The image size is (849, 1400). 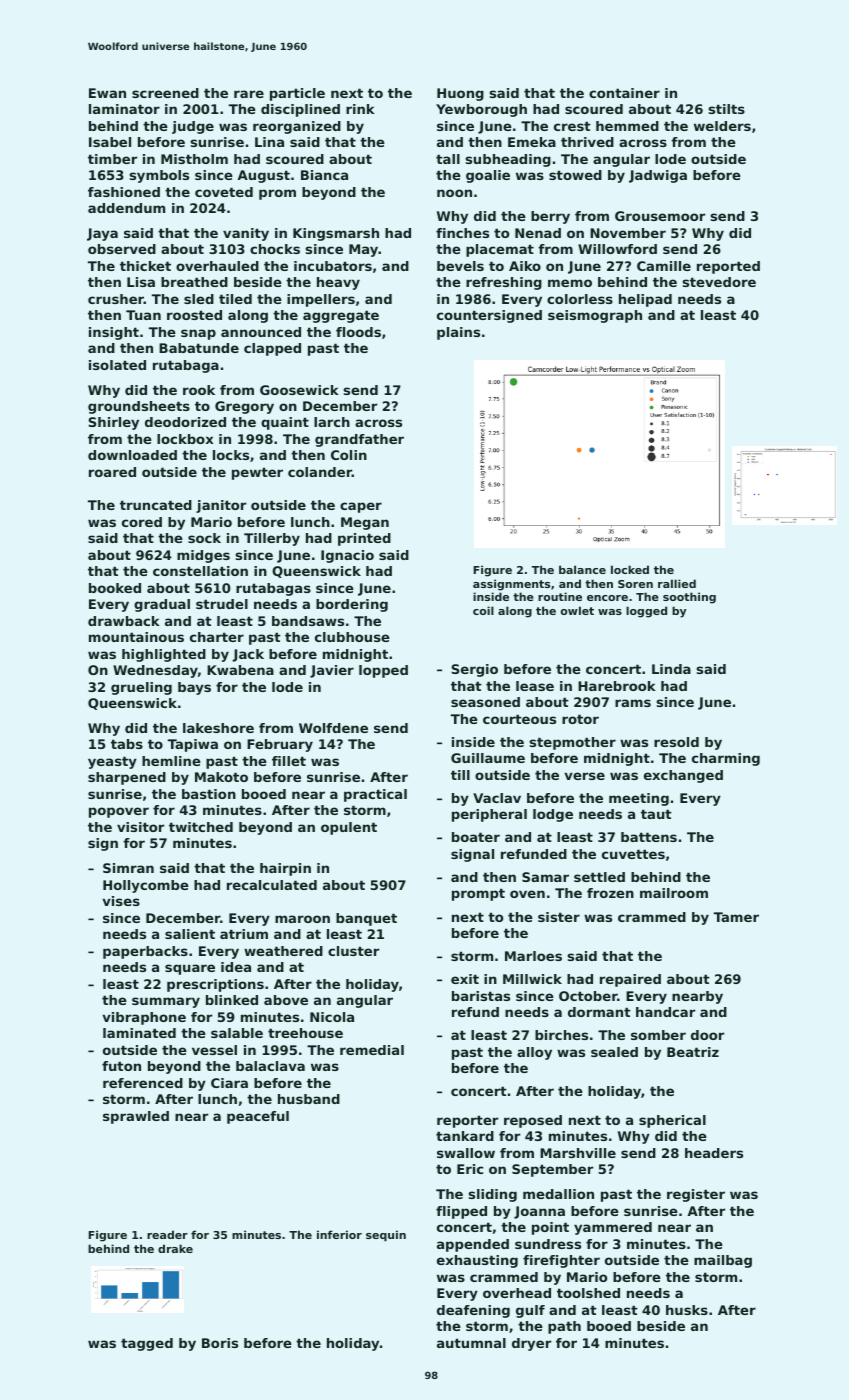 I want to click on grandfather, so click(x=359, y=440).
